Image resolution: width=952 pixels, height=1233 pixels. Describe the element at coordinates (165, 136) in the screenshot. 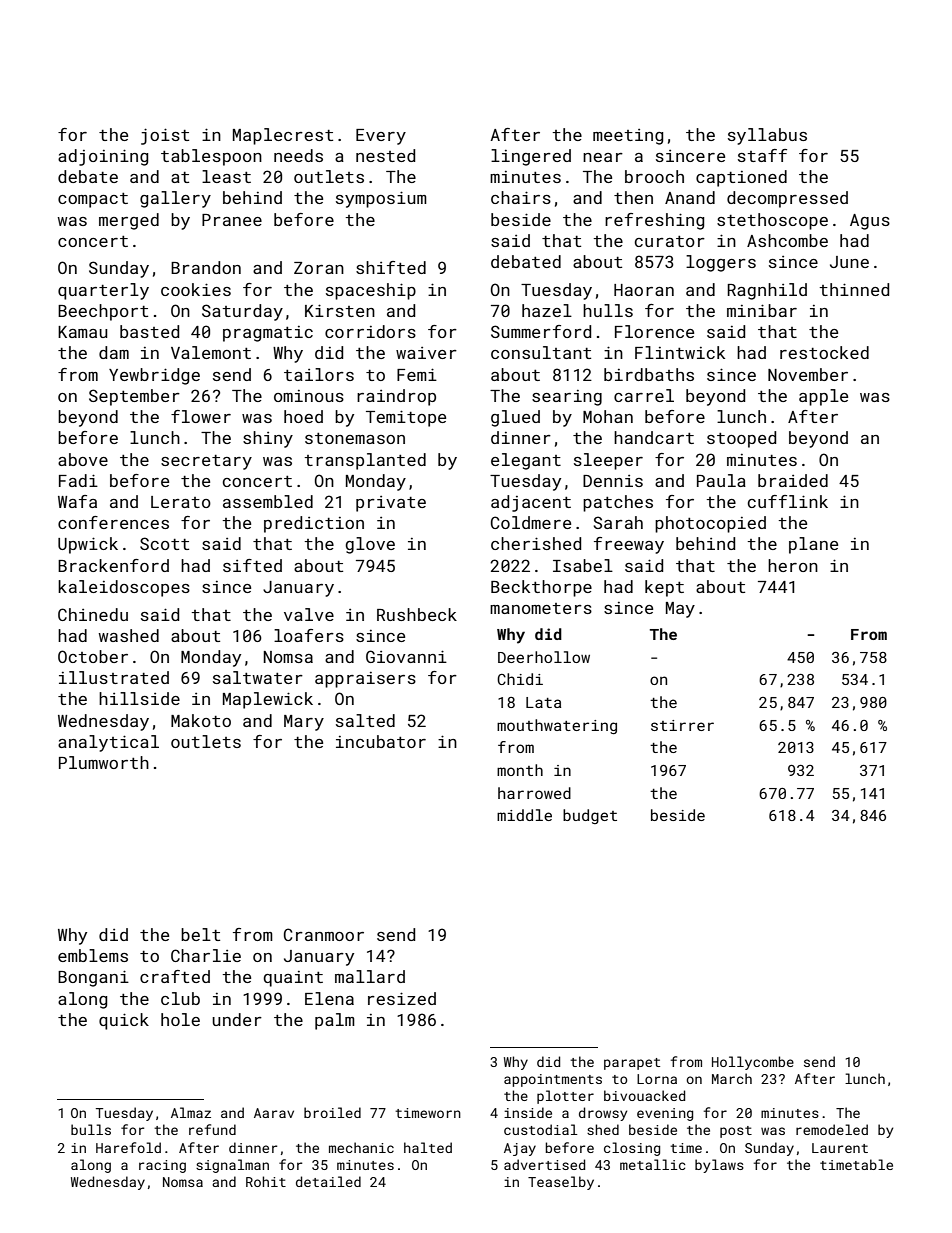

I see `joist` at that location.
